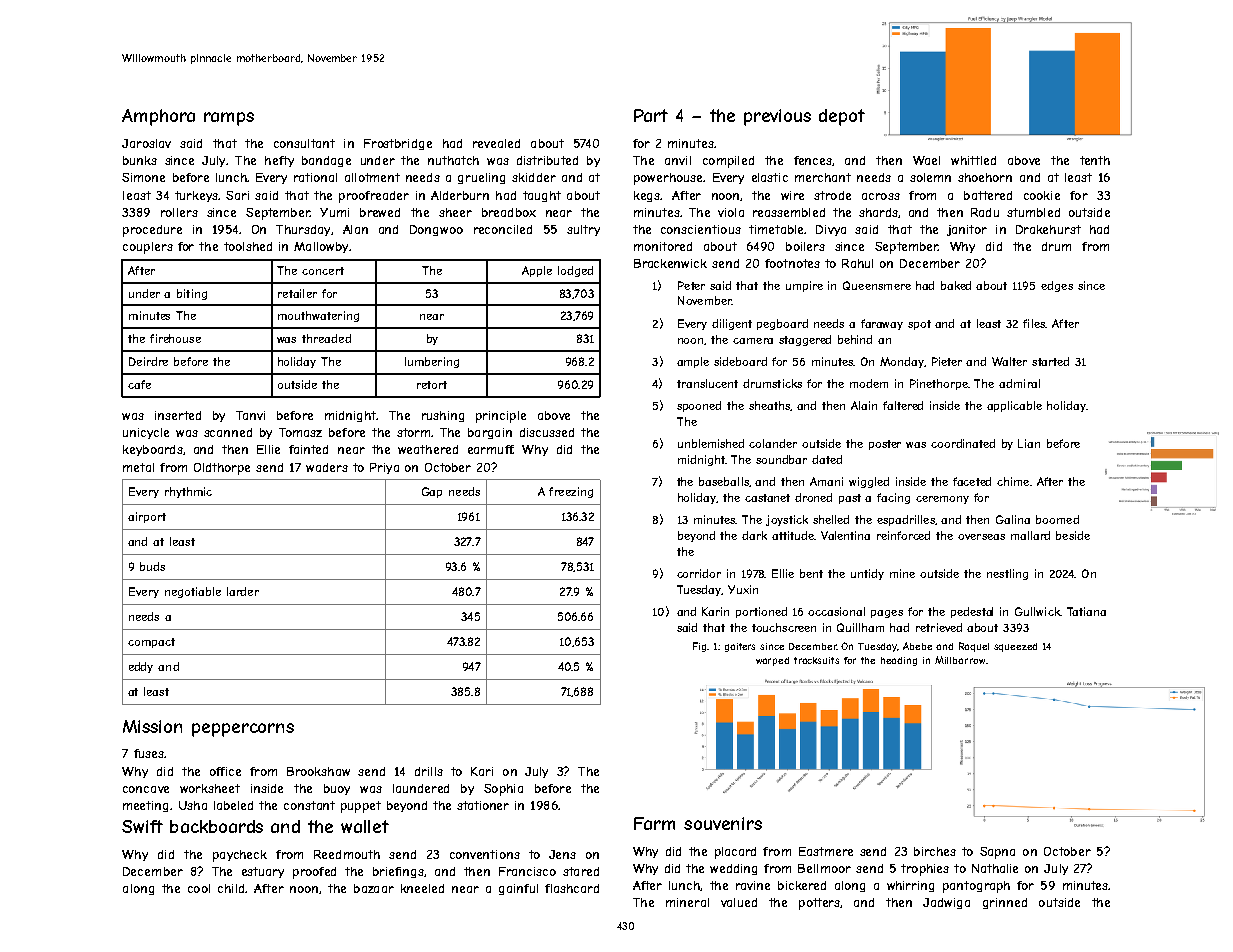  What do you see at coordinates (534, 177) in the document?
I see `skidder` at bounding box center [534, 177].
